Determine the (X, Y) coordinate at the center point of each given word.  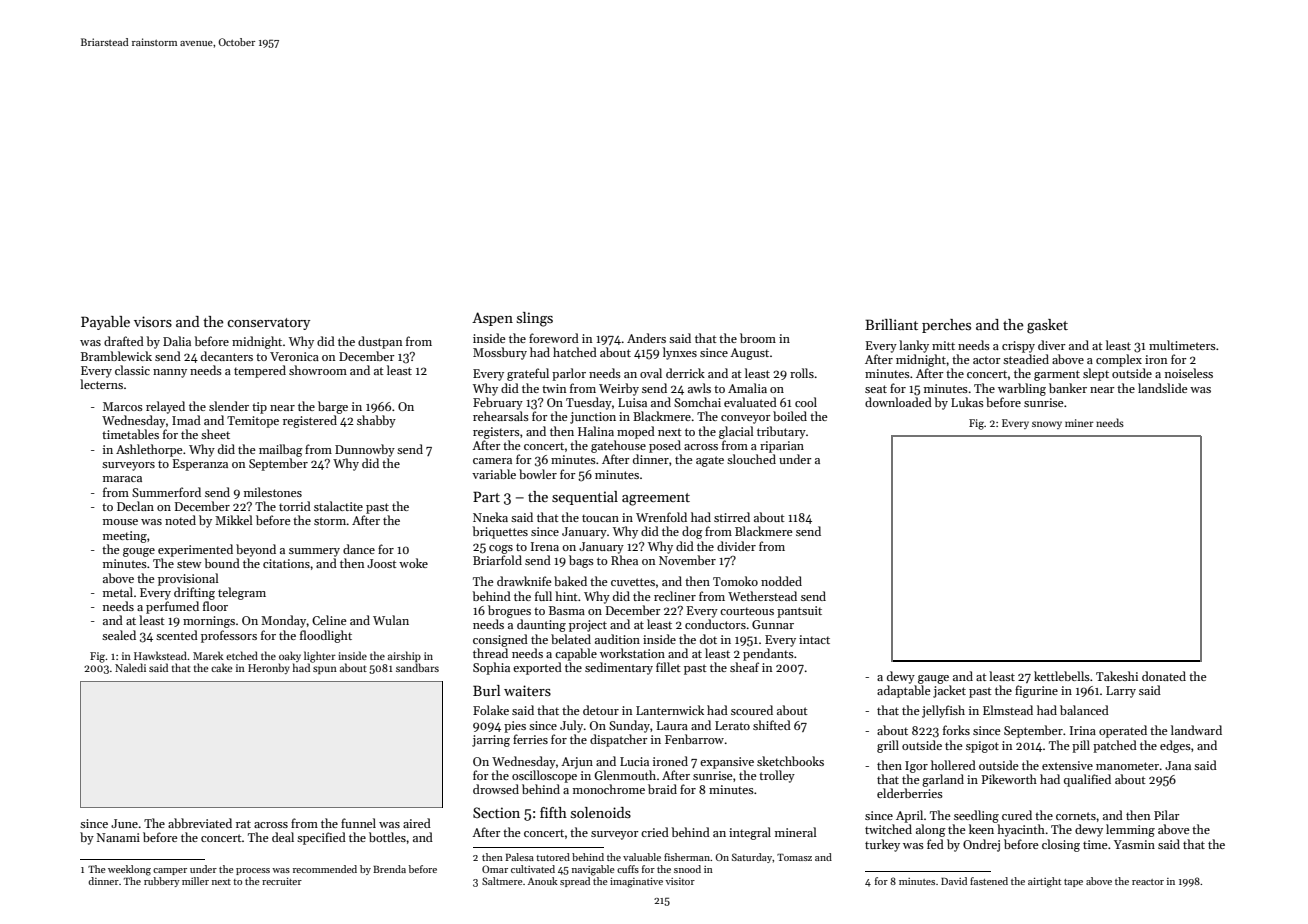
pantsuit (799, 612)
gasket (1047, 326)
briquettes (500, 532)
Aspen (492, 319)
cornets (1076, 816)
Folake (491, 710)
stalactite (338, 506)
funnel (358, 823)
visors (153, 321)
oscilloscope (544, 776)
